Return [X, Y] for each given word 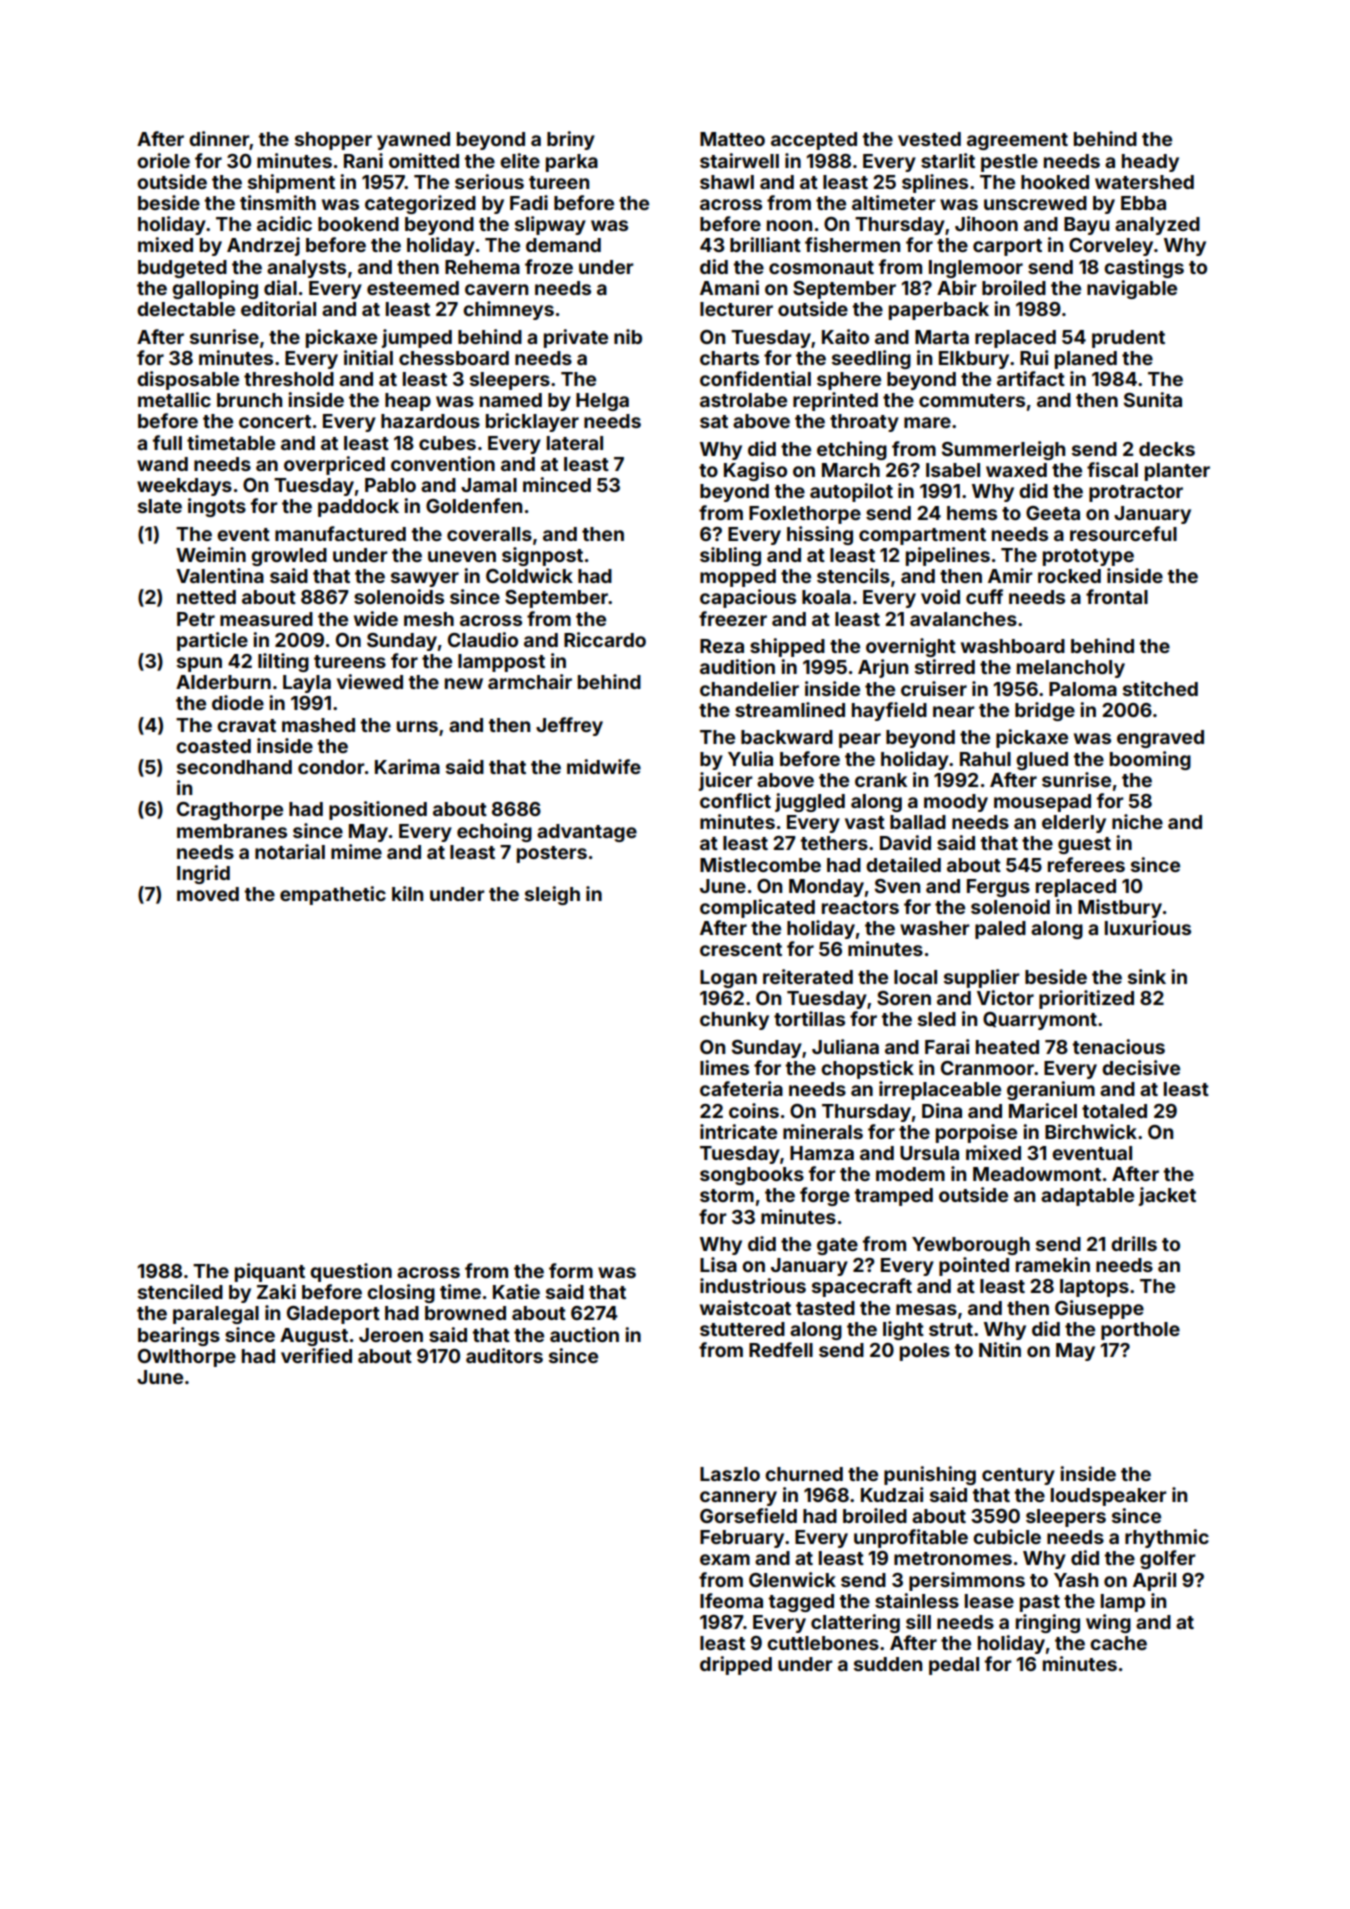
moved [208, 894]
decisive [1141, 1067]
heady [1150, 163]
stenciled [180, 1291]
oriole [163, 160]
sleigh [552, 895]
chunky [734, 1021]
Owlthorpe [187, 1358]
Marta [942, 337]
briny [571, 140]
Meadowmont [1037, 1174]
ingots [217, 507]
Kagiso [755, 471]
